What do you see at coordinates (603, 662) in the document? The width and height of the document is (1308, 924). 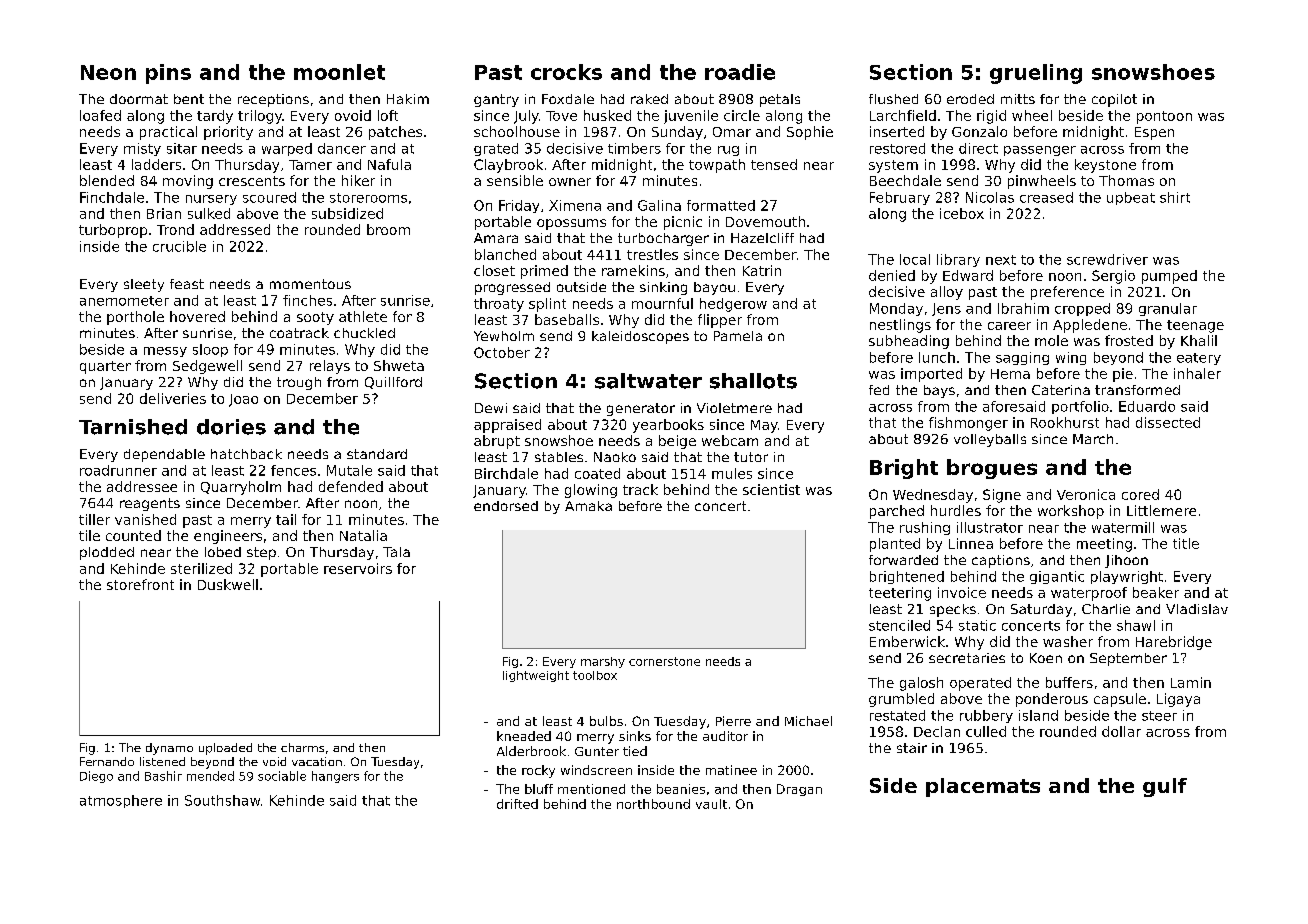 I see `marshy` at bounding box center [603, 662].
